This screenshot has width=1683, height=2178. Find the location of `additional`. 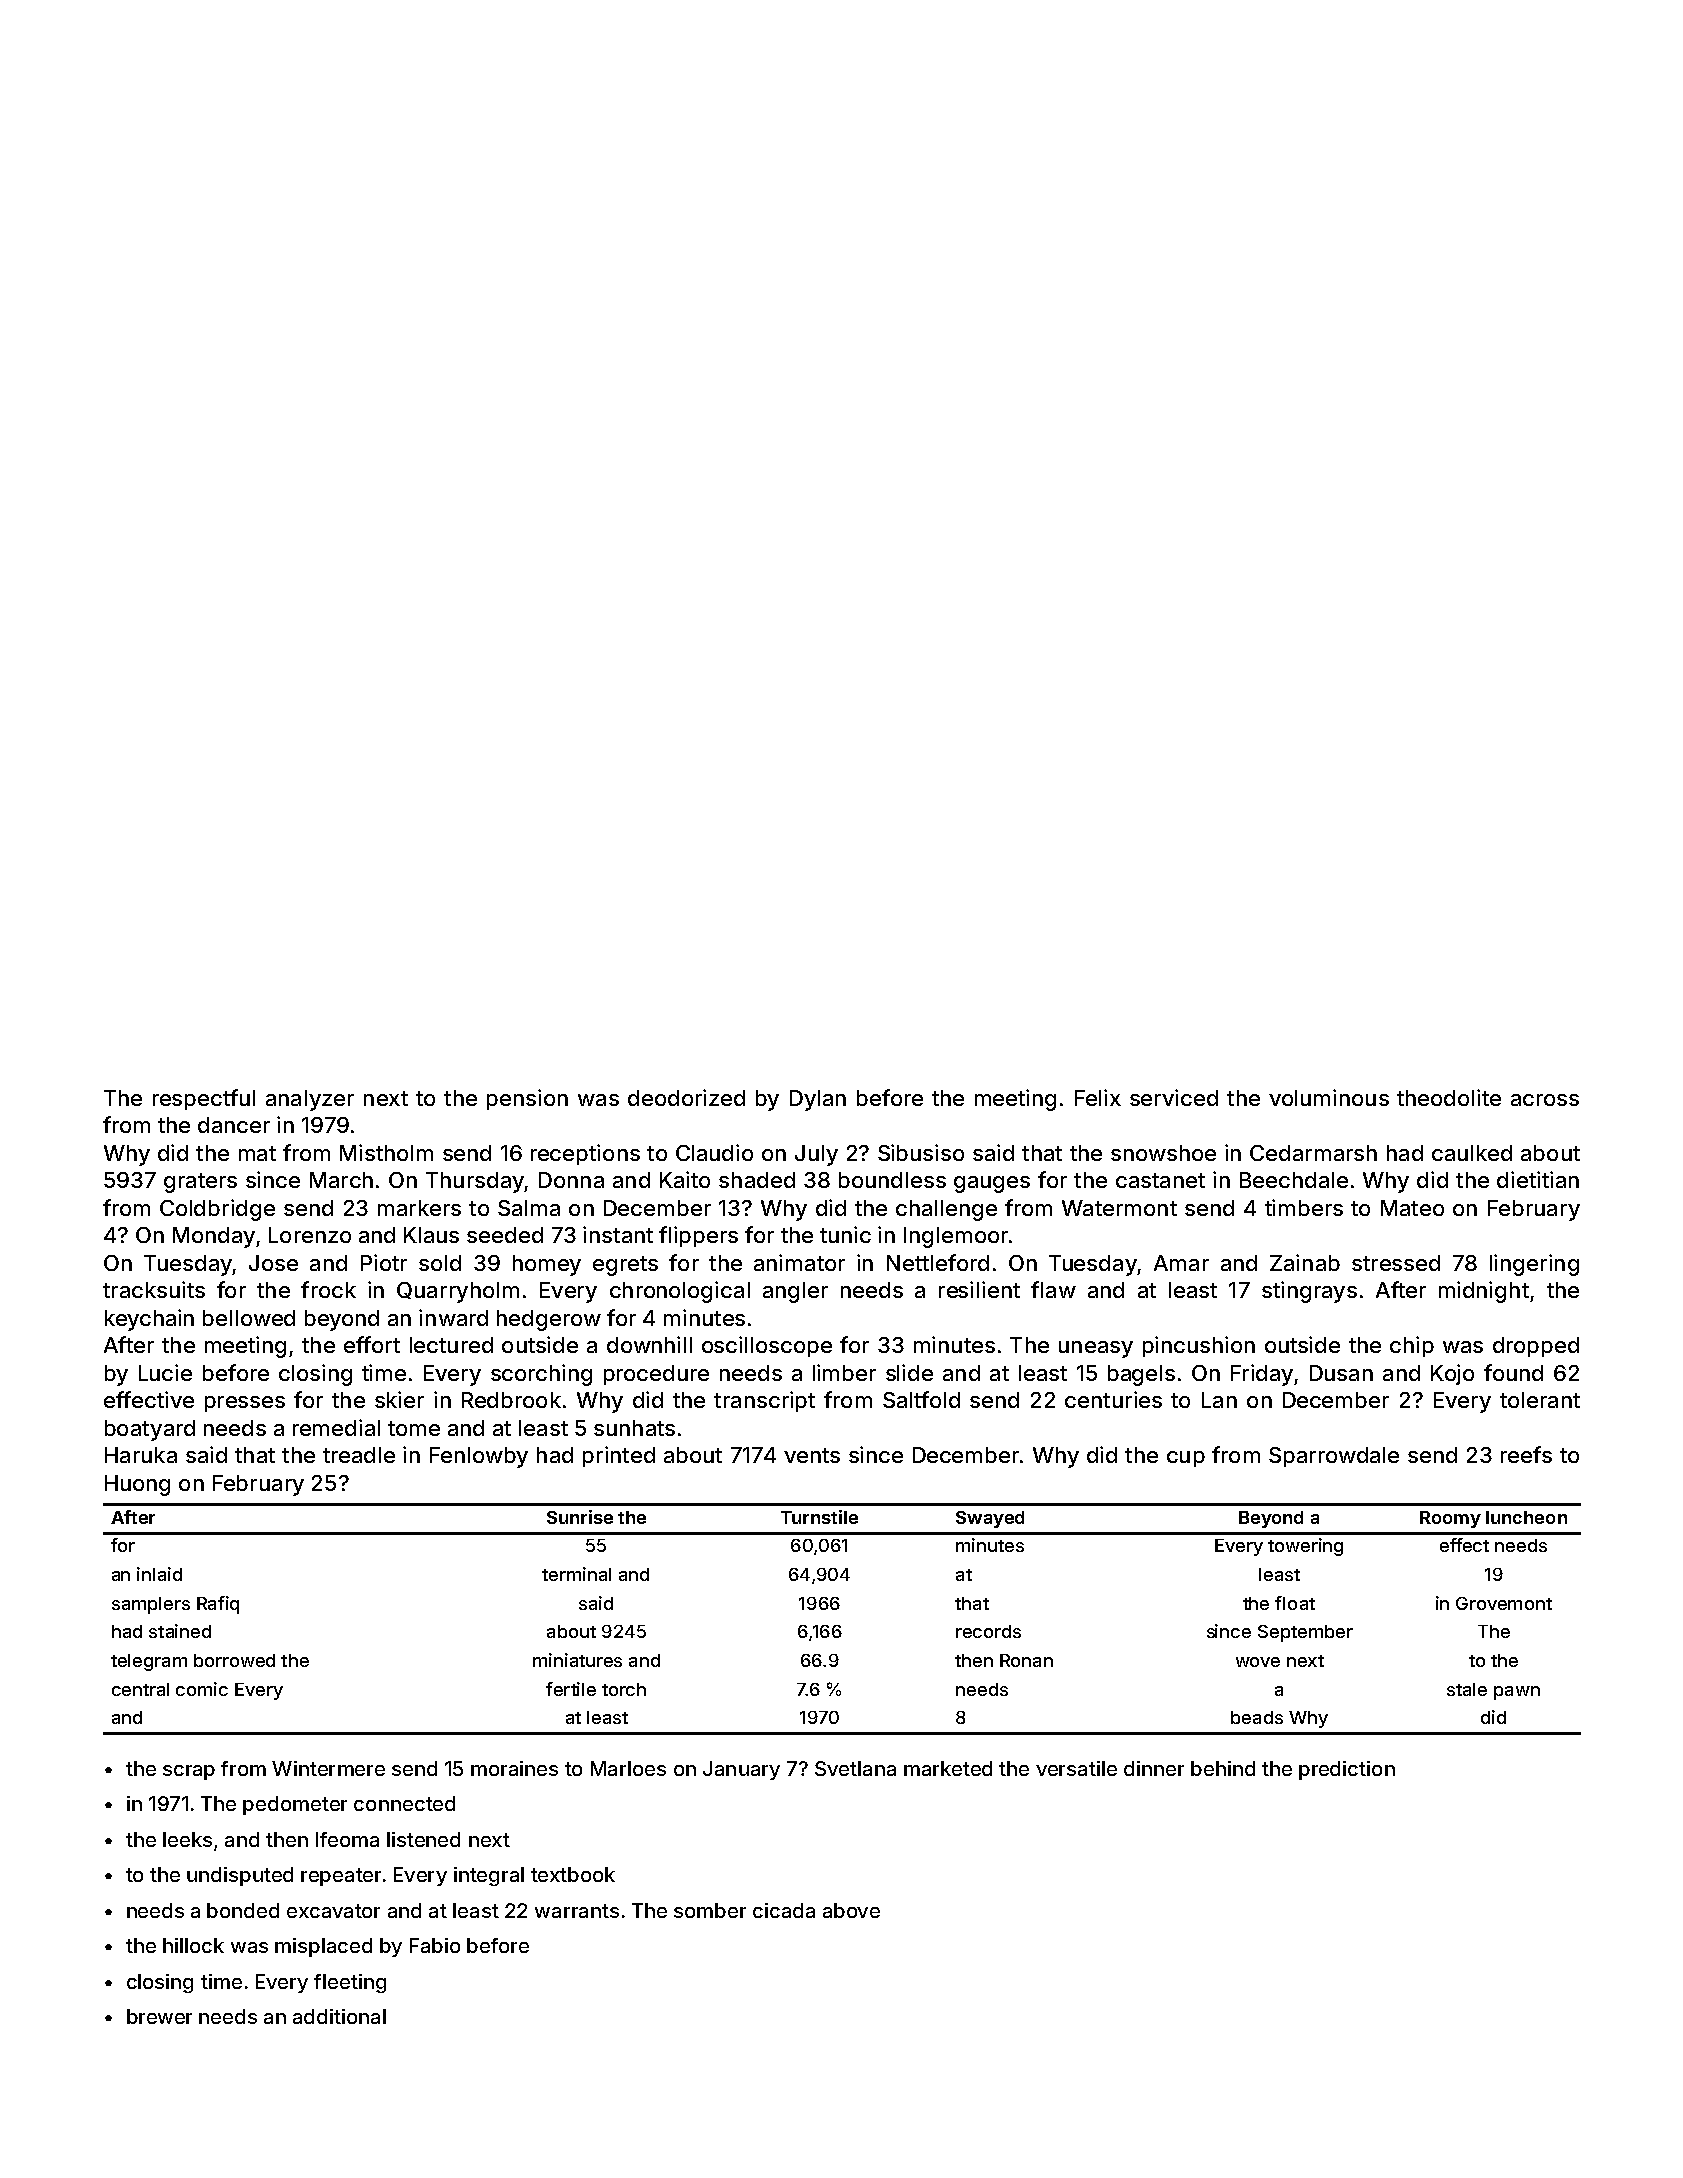

additional is located at coordinates (339, 2016).
